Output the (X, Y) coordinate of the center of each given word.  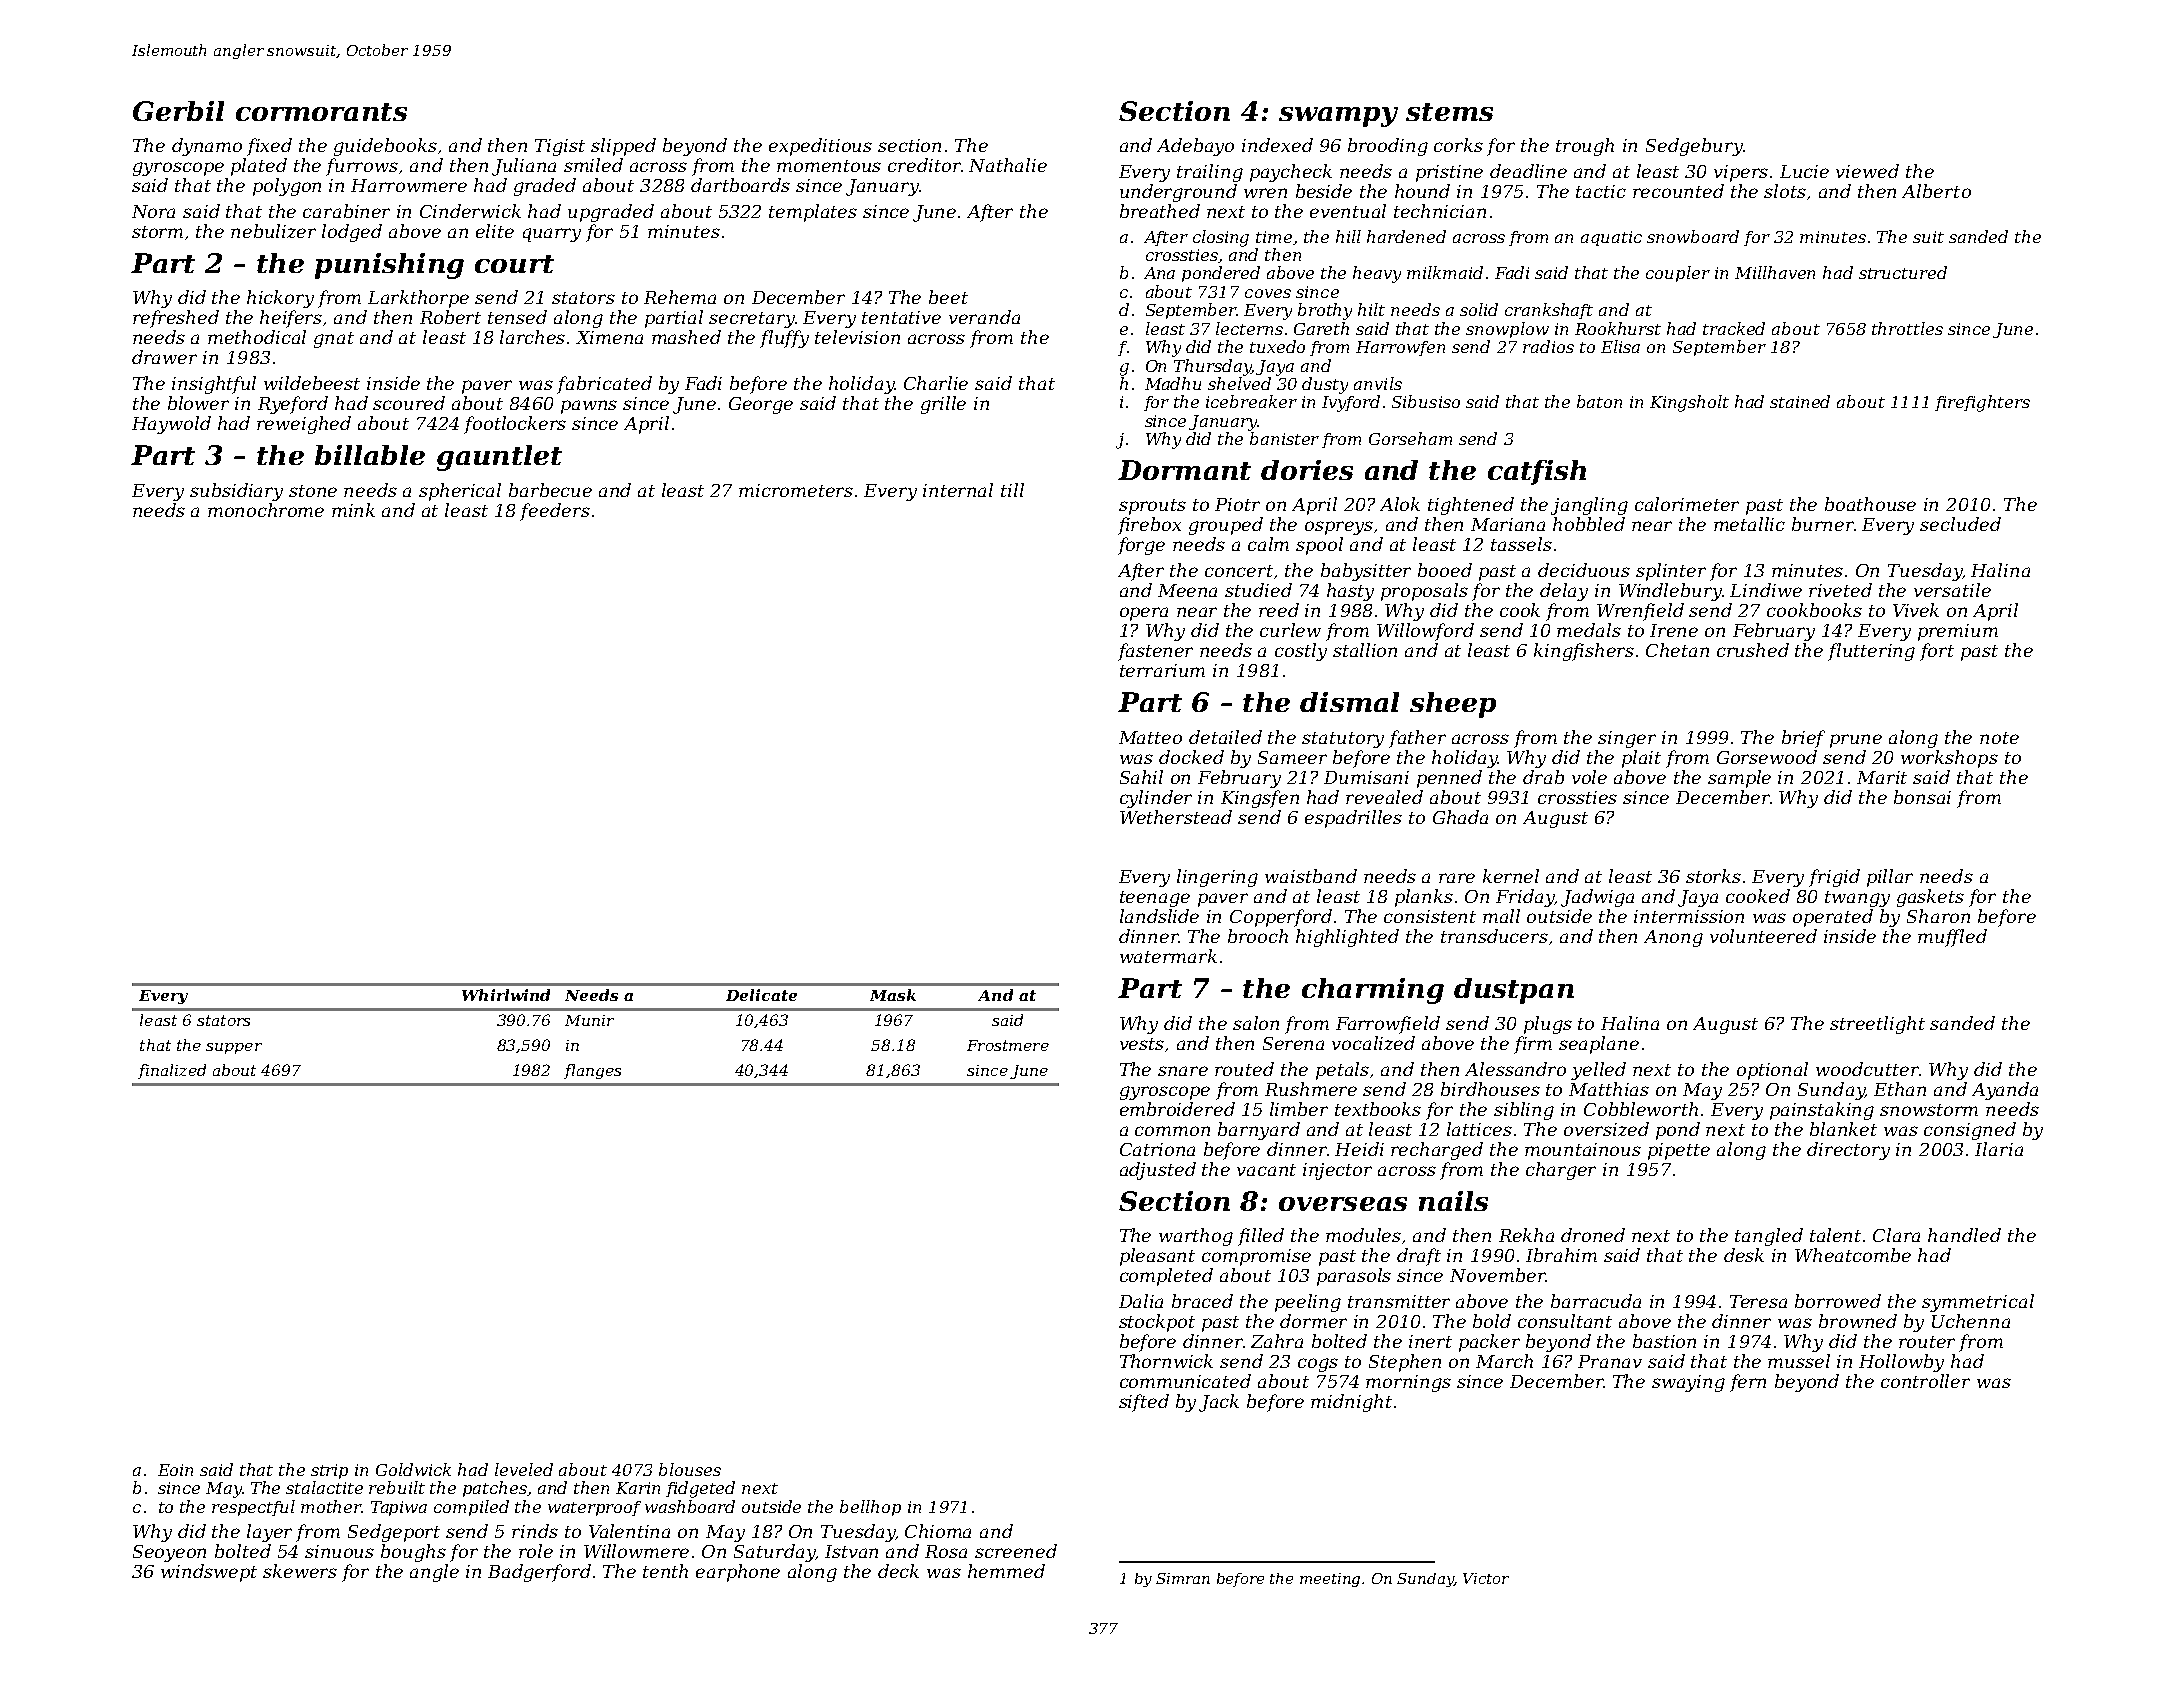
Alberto (1936, 191)
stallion (1365, 650)
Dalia (1141, 1301)
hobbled (1589, 524)
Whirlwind (506, 995)
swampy (1338, 117)
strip (329, 1471)
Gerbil (178, 111)
